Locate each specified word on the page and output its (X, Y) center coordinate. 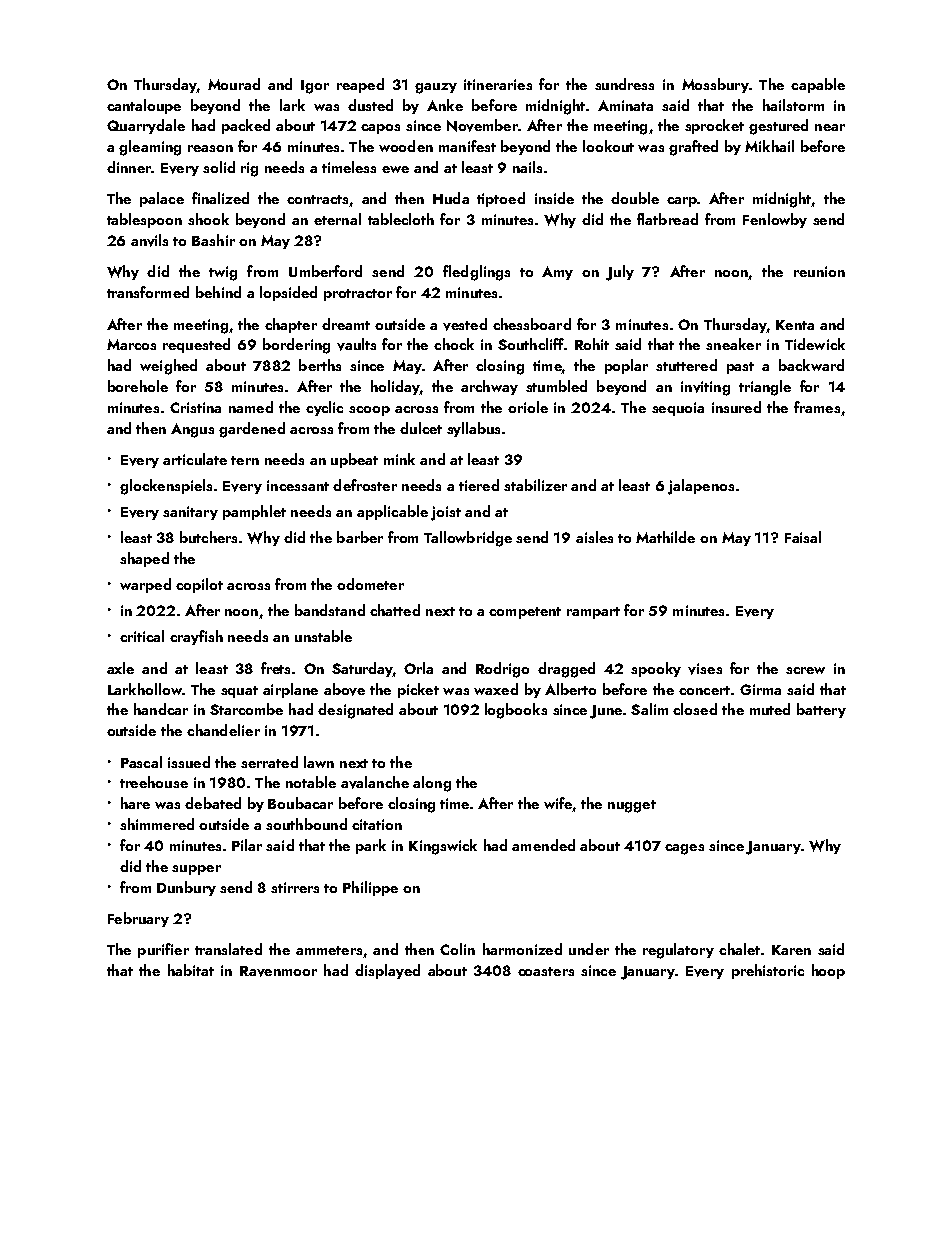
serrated (269, 762)
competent (525, 613)
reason (210, 148)
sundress (624, 84)
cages (684, 849)
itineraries (498, 84)
